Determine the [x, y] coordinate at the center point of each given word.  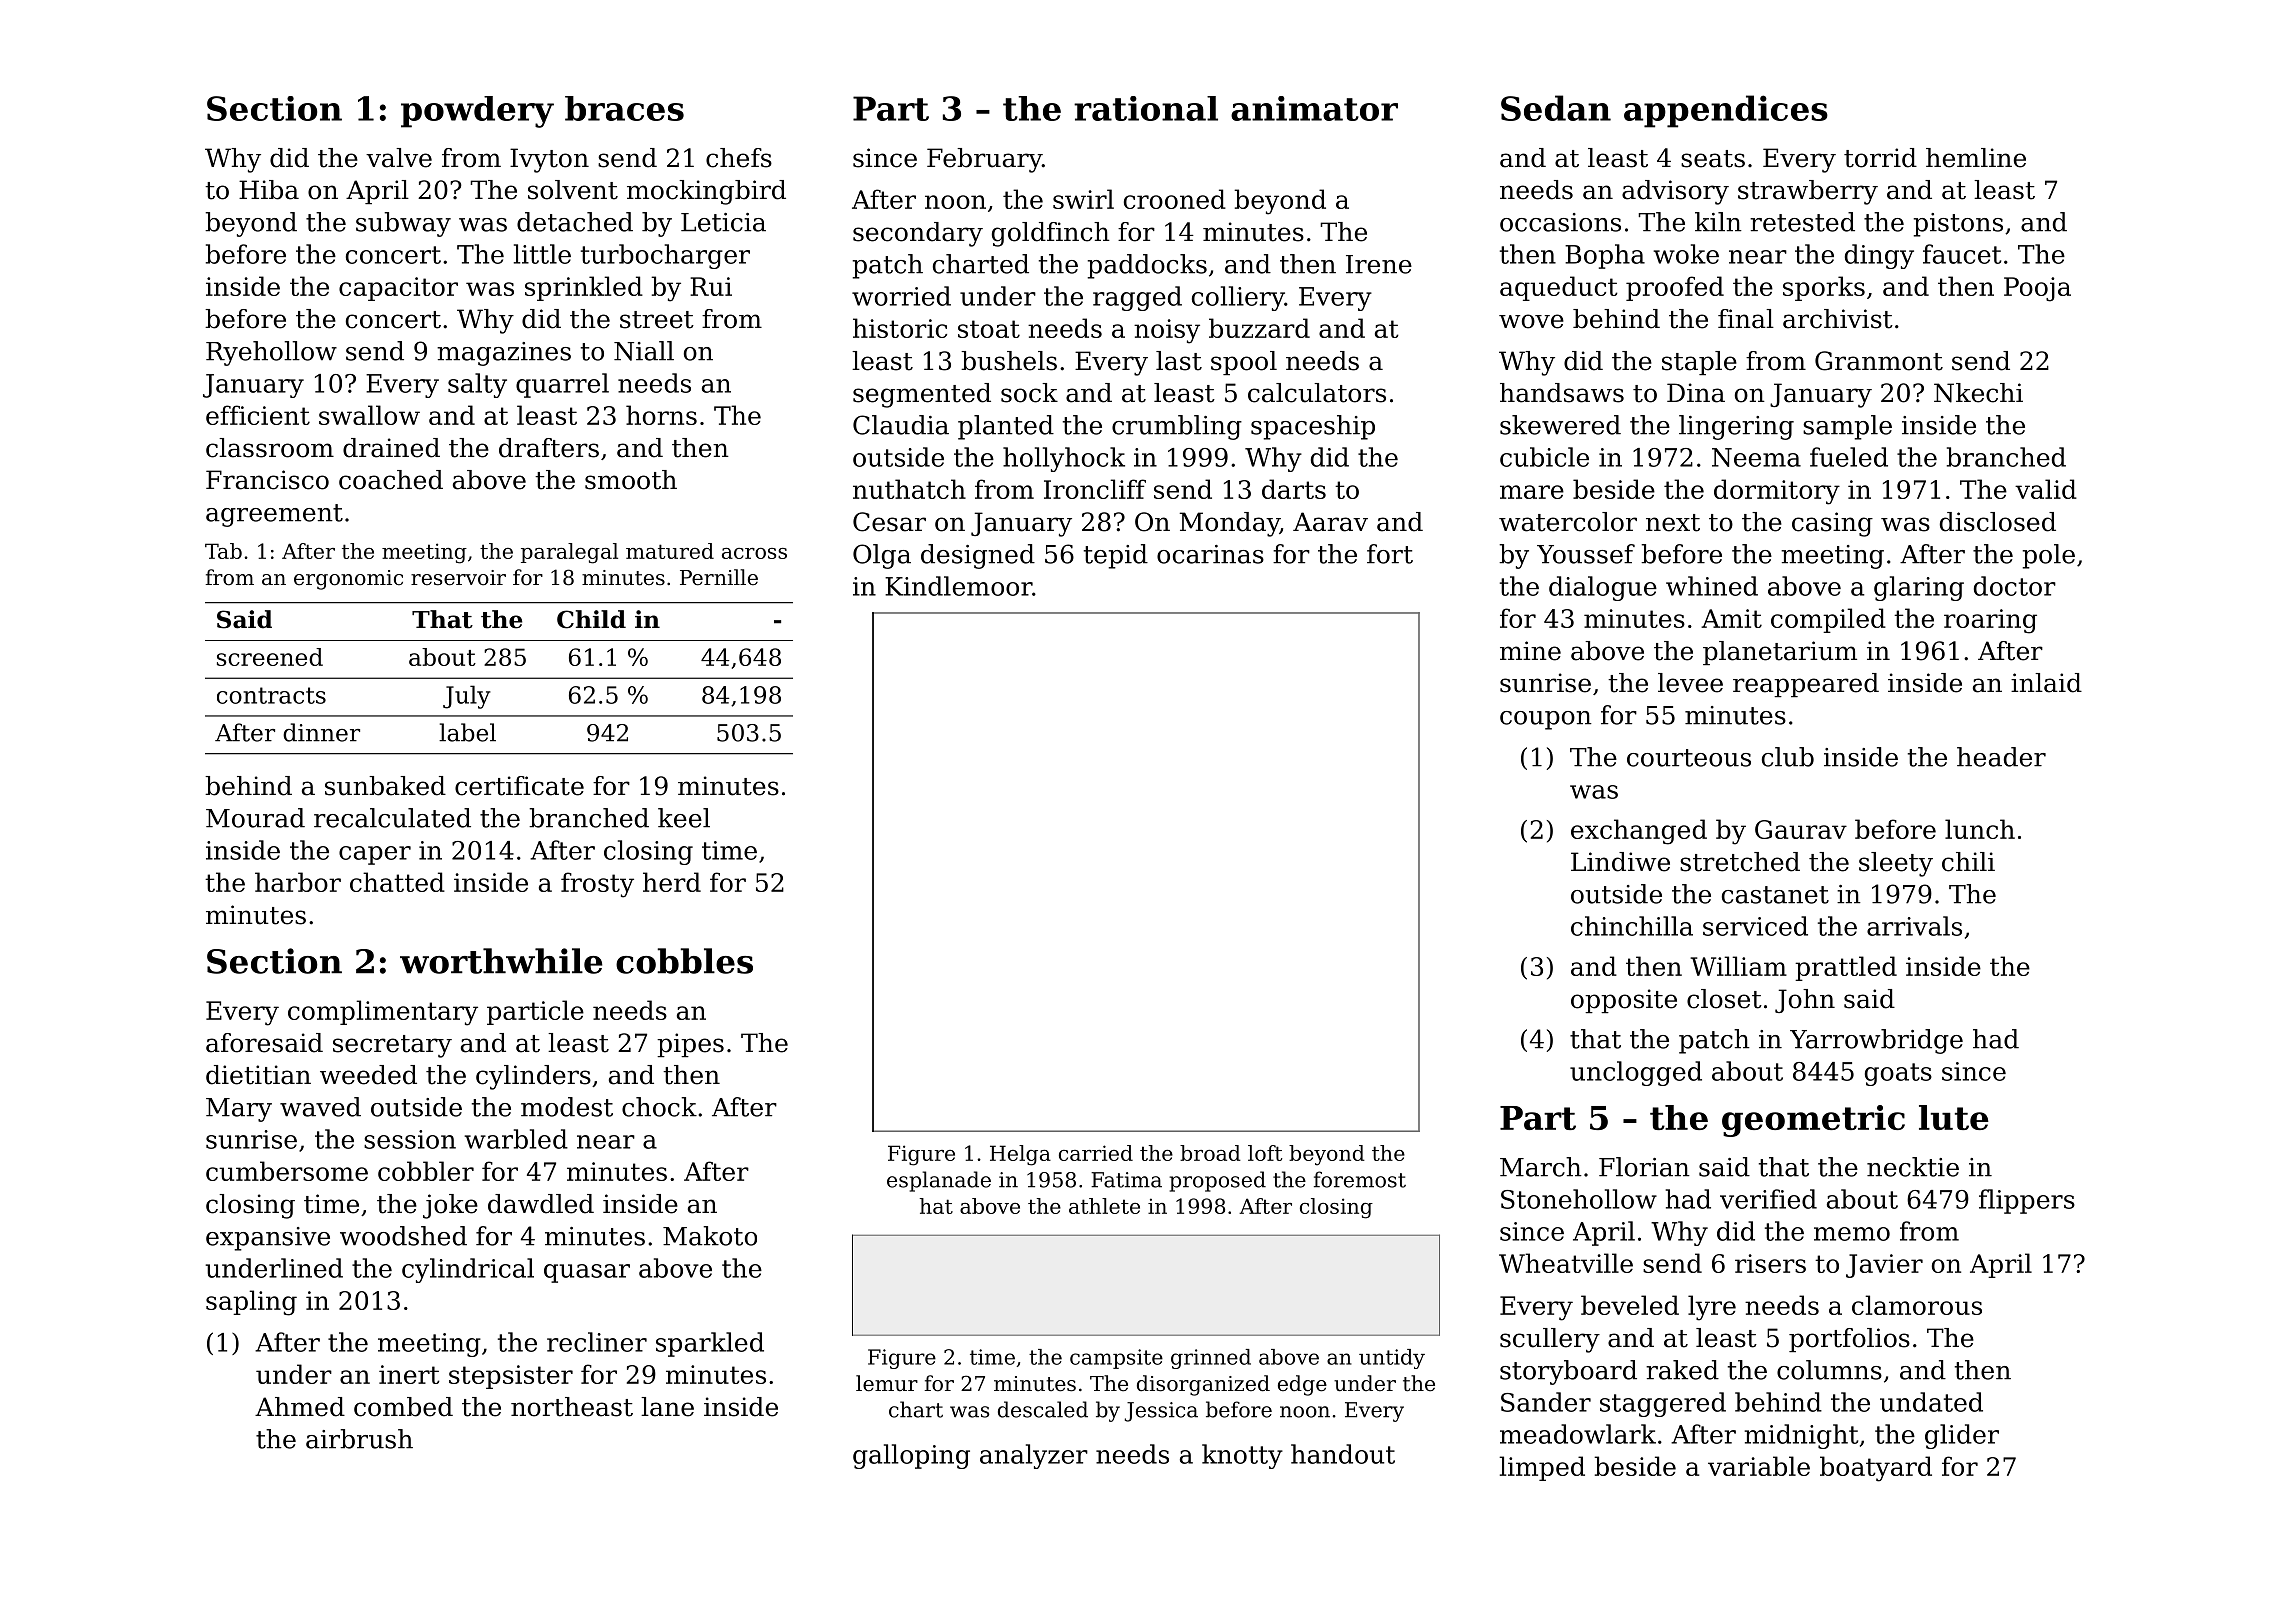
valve [399, 158]
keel [684, 818]
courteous [1689, 758]
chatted [397, 882]
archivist [1838, 319]
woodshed [403, 1236]
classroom [270, 448]
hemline [1976, 158]
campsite [1116, 1359]
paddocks [1147, 266]
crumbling [1177, 427]
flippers [2027, 1201]
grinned [1211, 1359]
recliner [597, 1342]
